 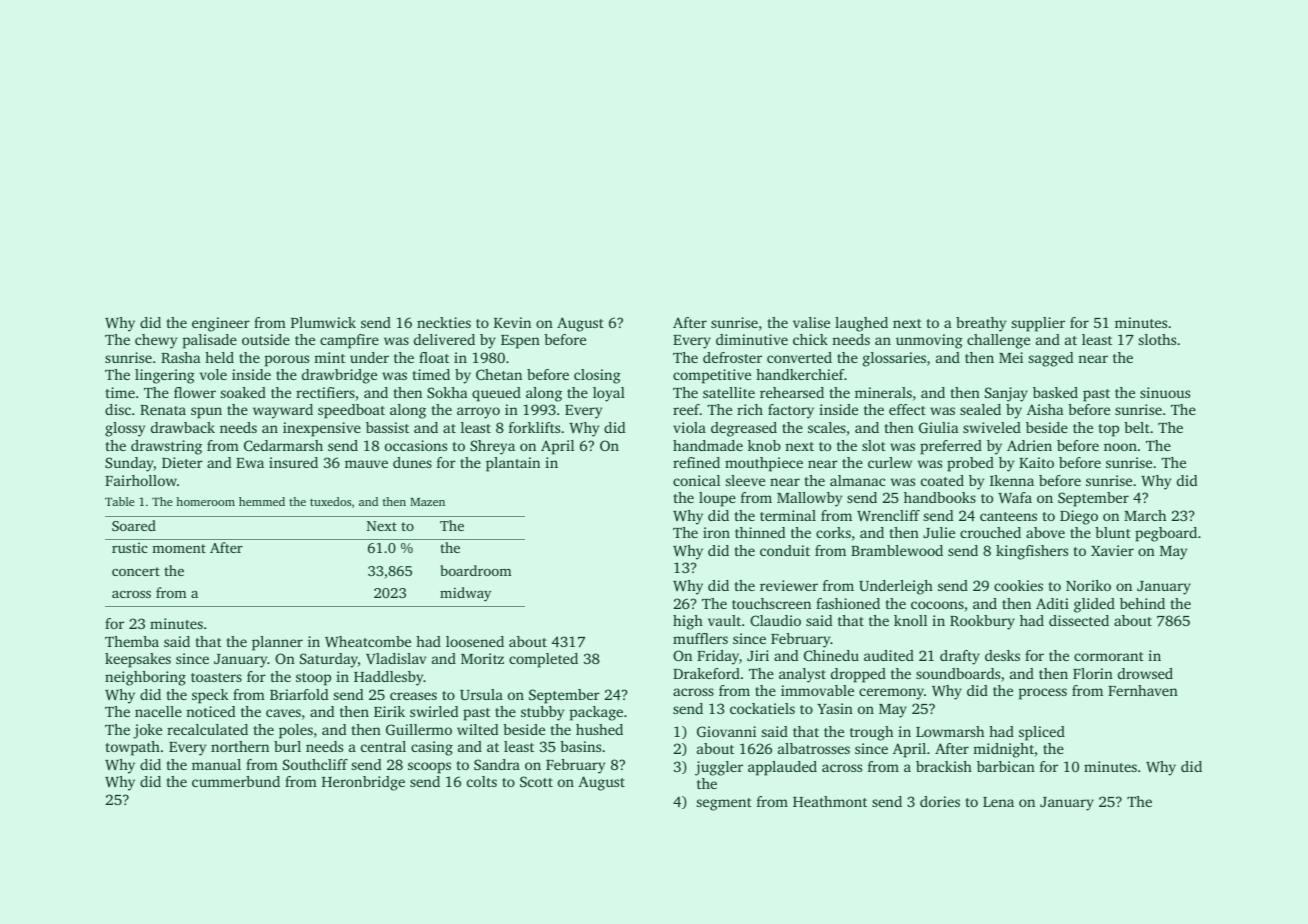 What do you see at coordinates (1038, 324) in the screenshot?
I see `supplier` at bounding box center [1038, 324].
